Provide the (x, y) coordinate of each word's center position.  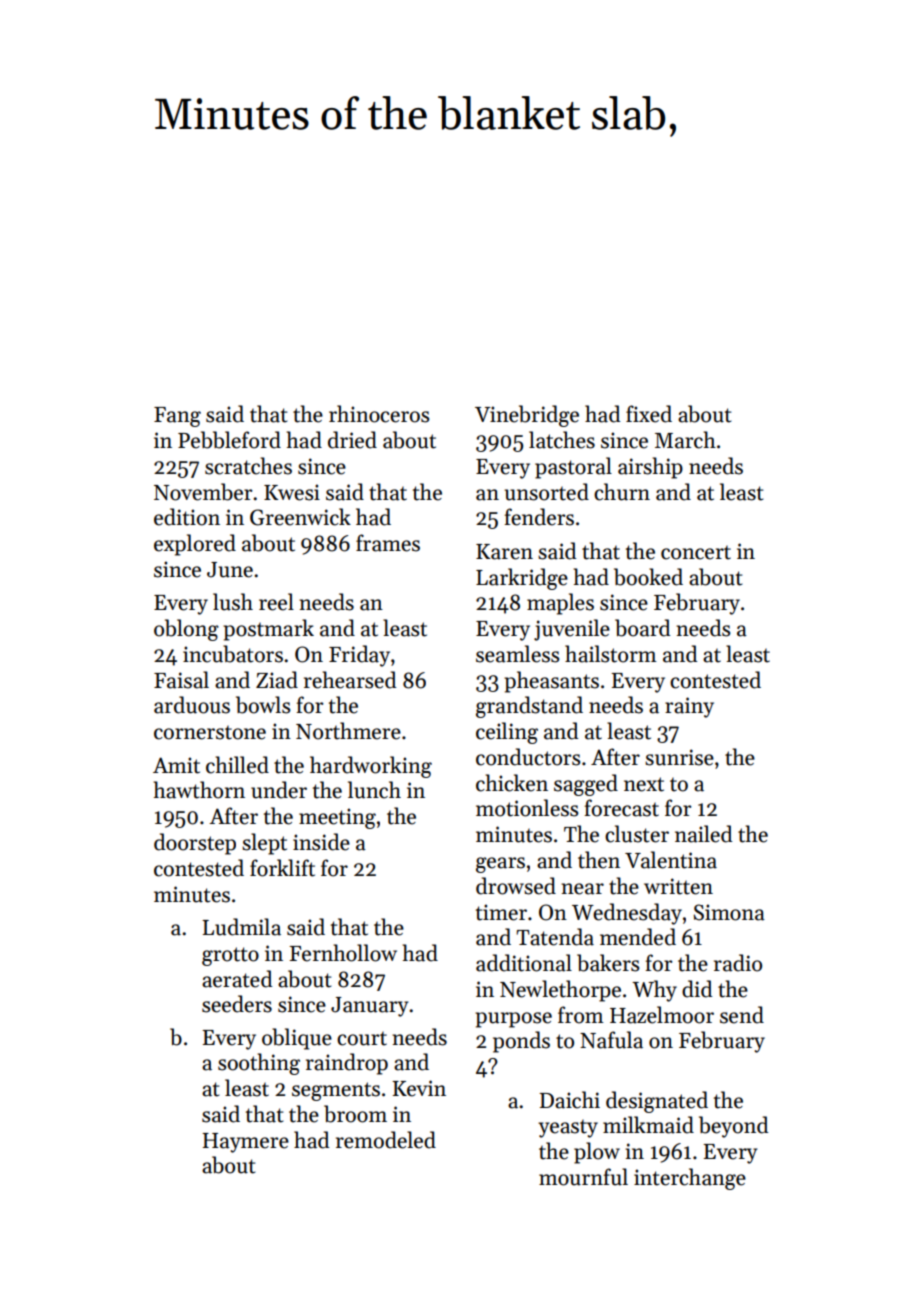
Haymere (245, 1143)
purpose (513, 1020)
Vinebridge (527, 416)
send (742, 1015)
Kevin (419, 1088)
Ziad (277, 680)
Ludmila (241, 927)
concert (696, 553)
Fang (177, 417)
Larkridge (522, 579)
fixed (649, 414)
